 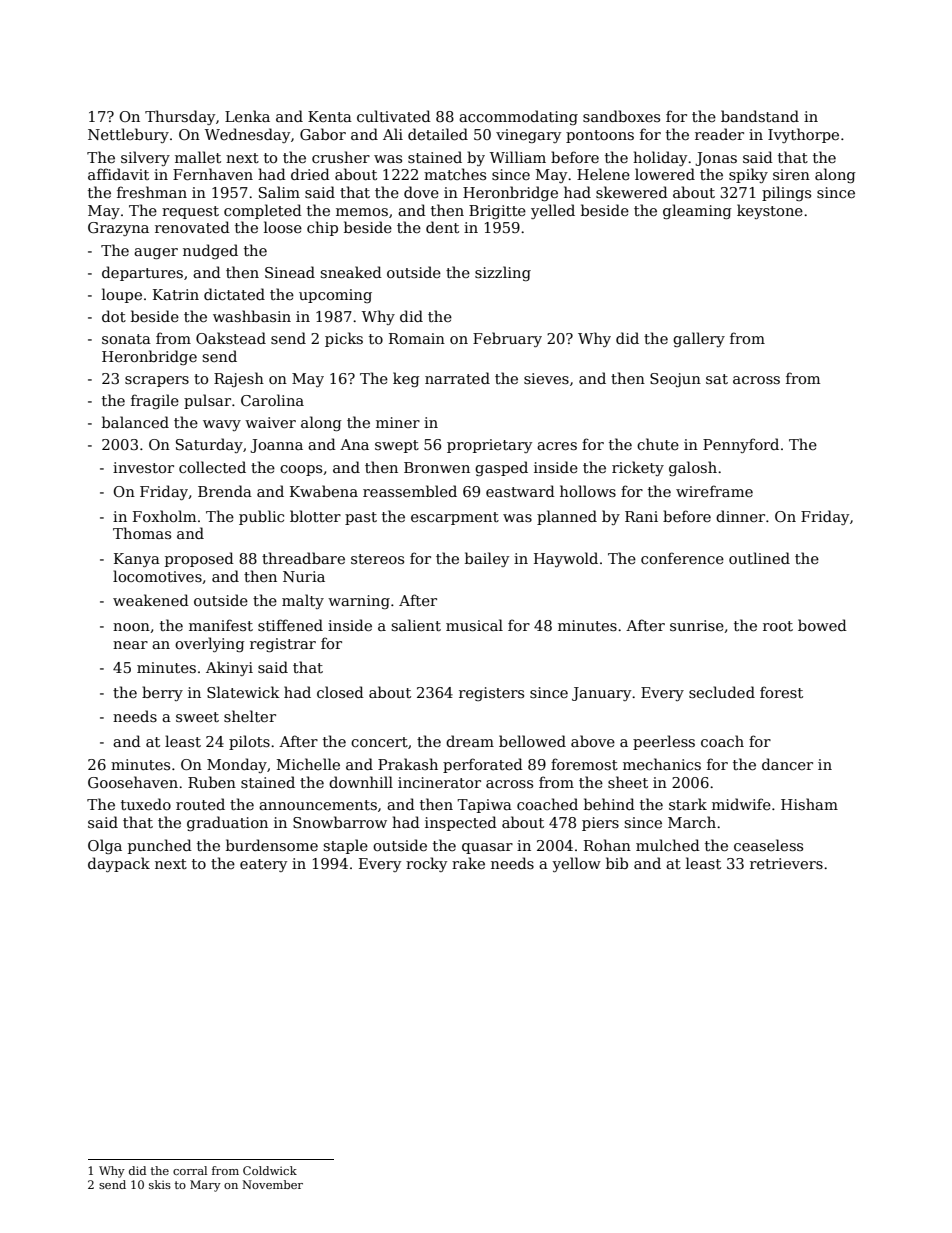 I want to click on Coldwick, so click(x=270, y=1170).
